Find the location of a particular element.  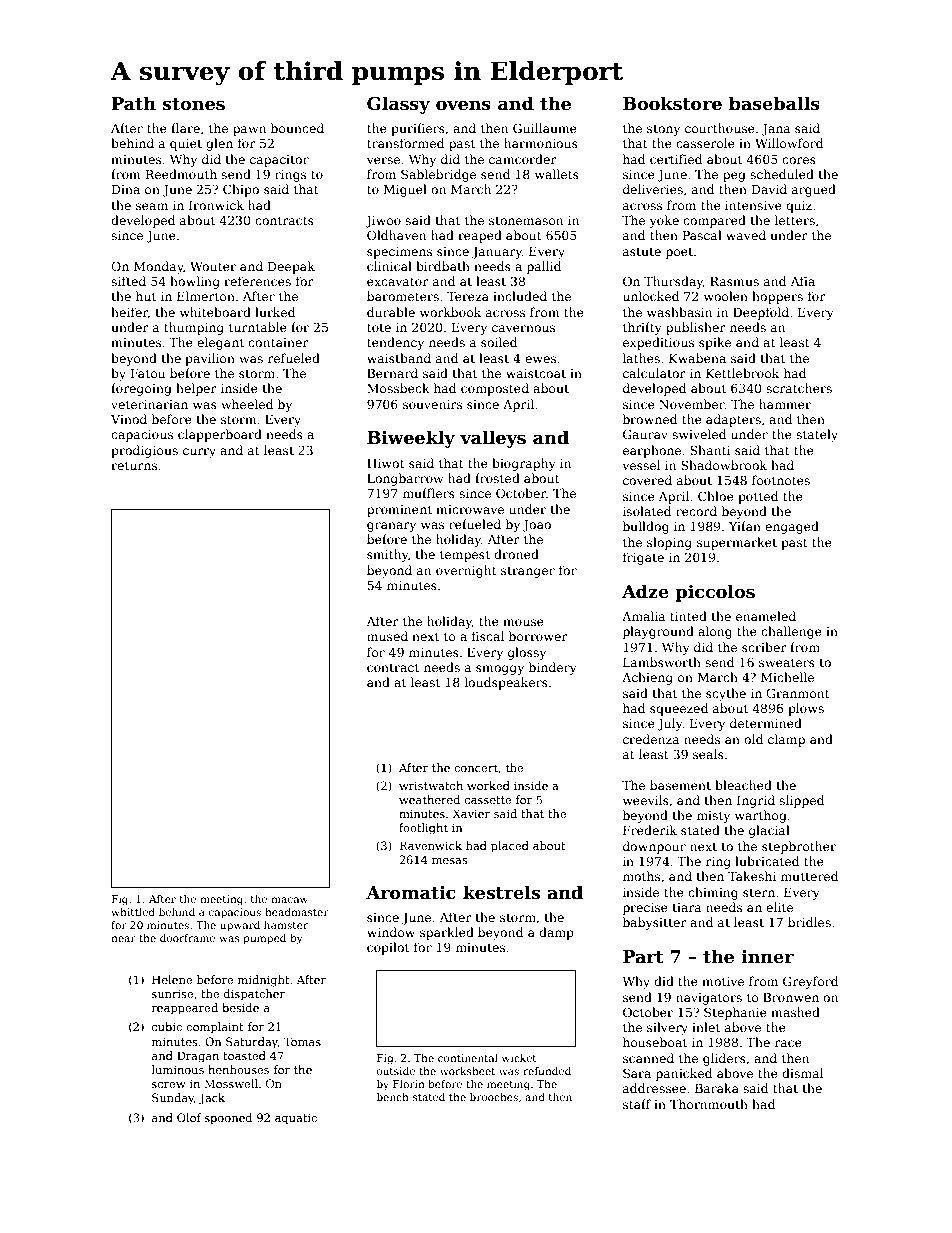

souvenirs is located at coordinates (432, 404).
